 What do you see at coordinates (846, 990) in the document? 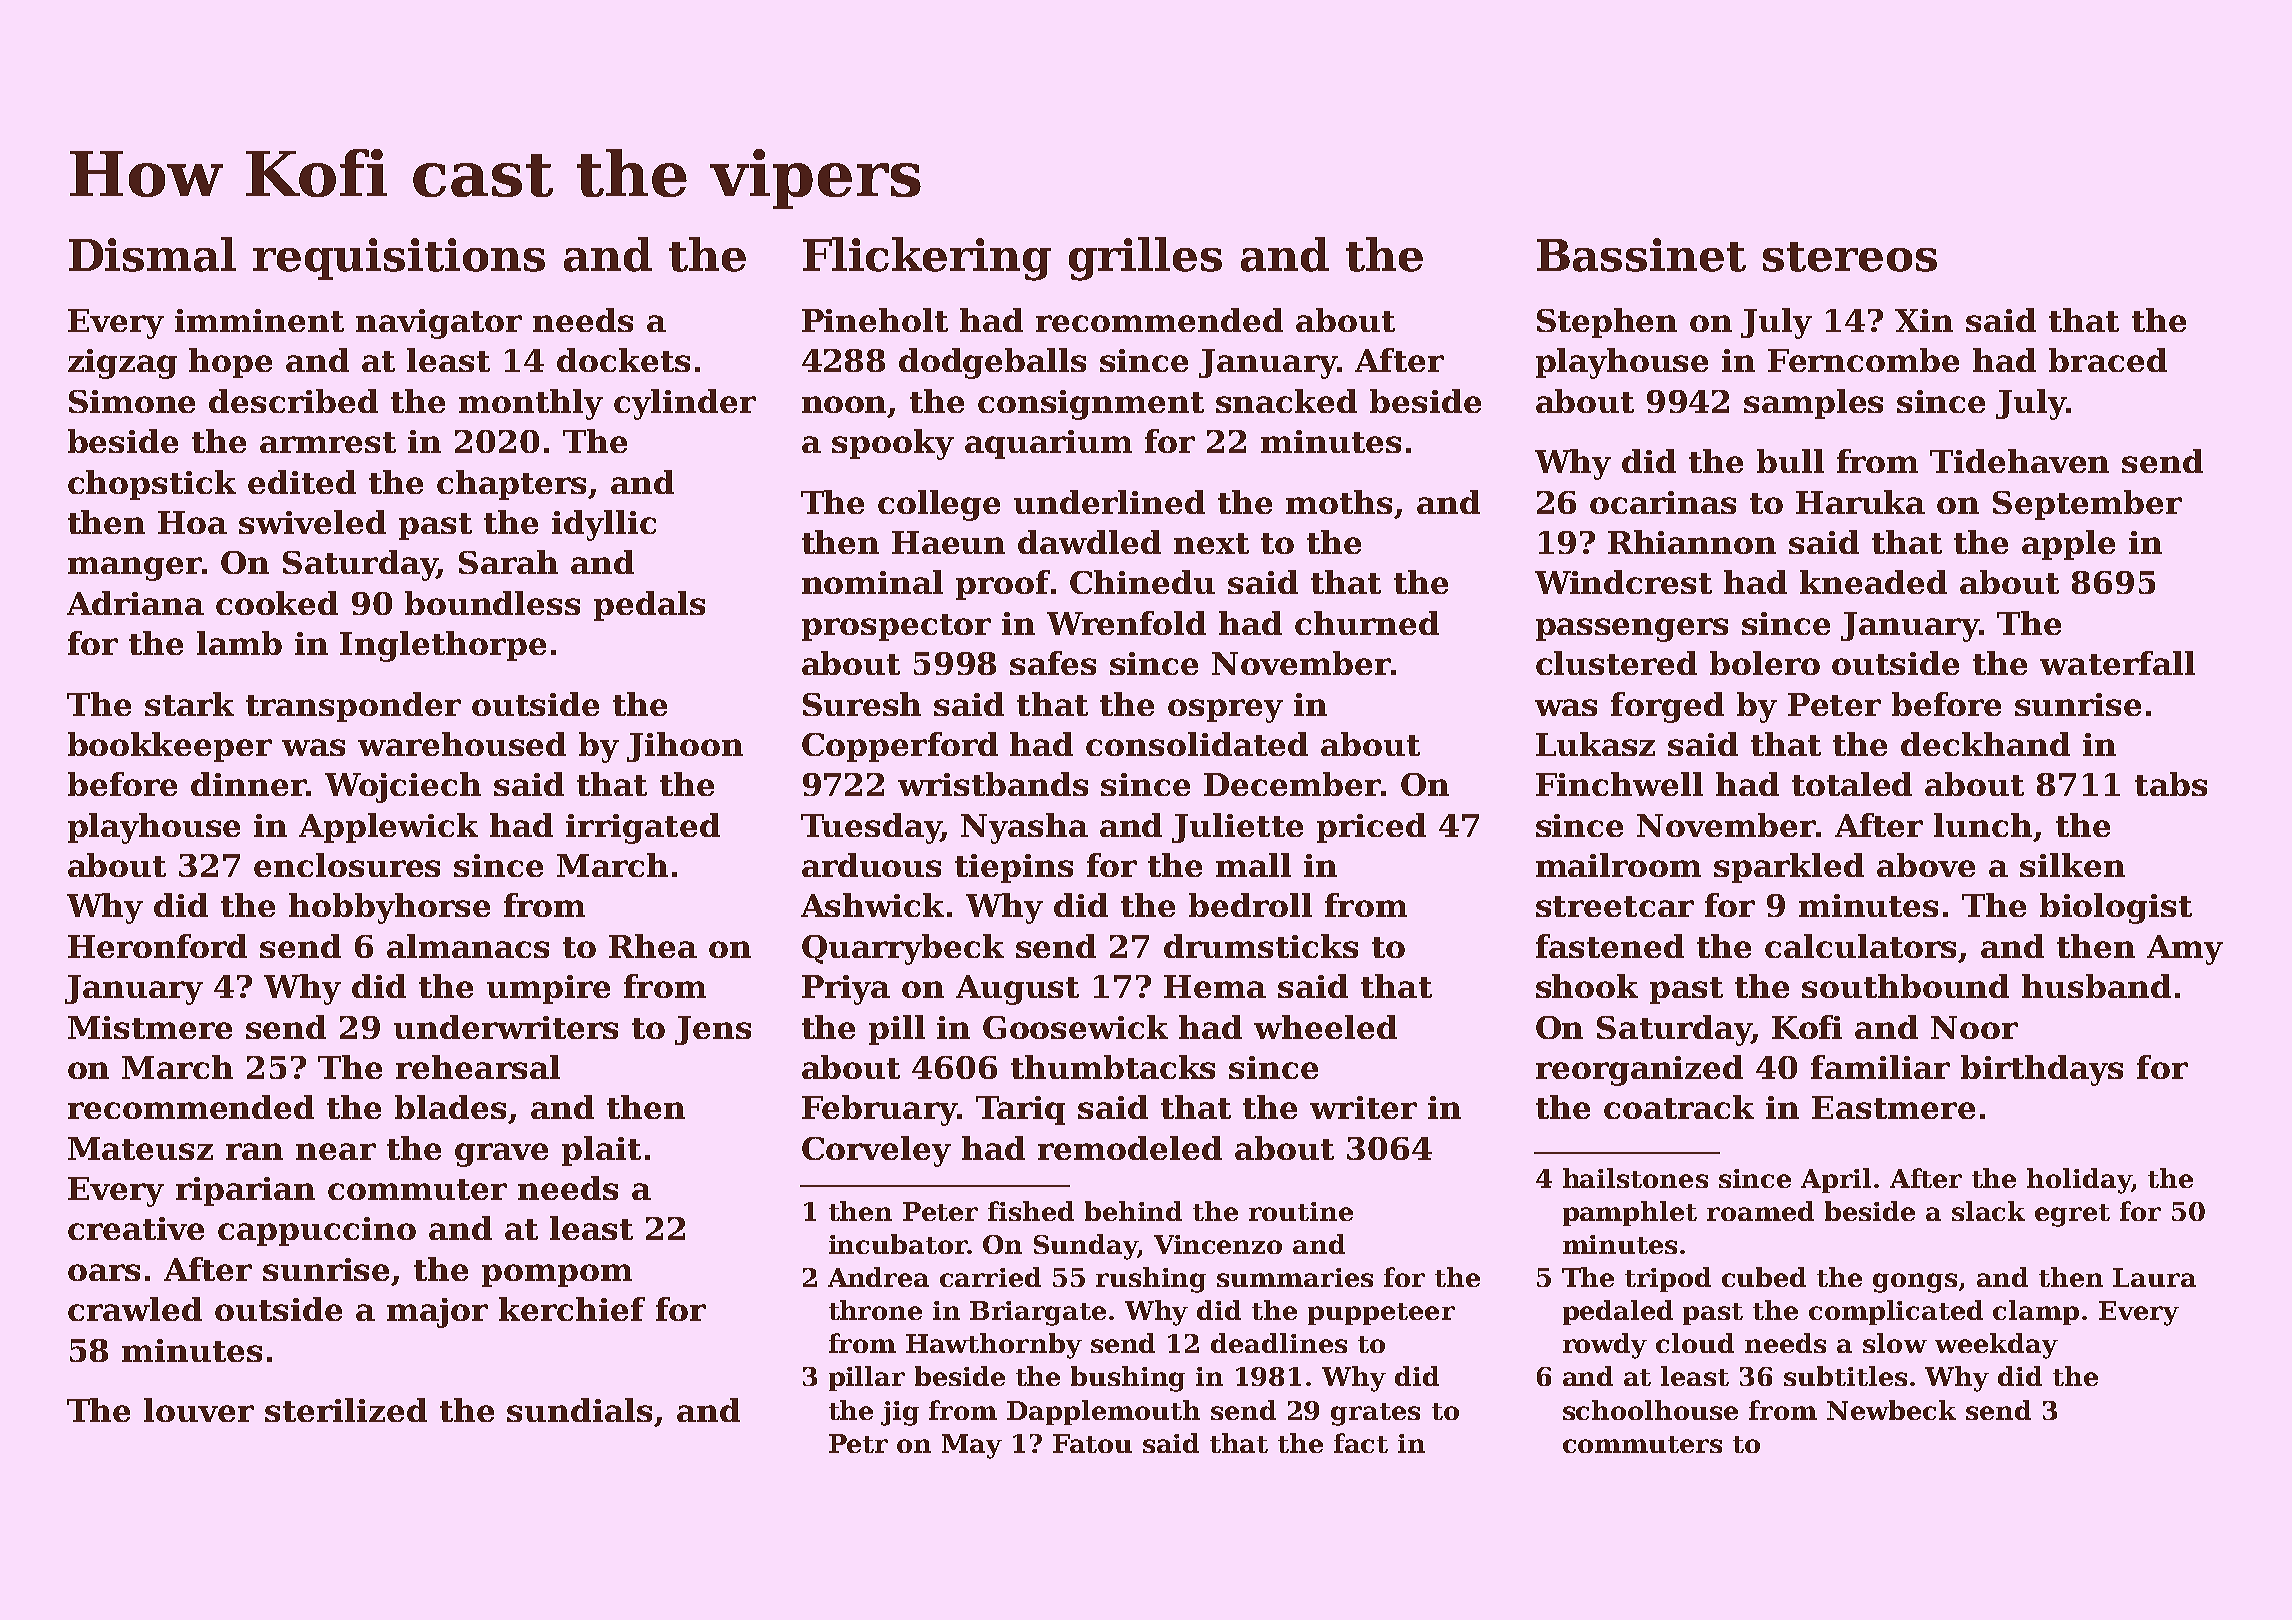
I see `Priya` at bounding box center [846, 990].
